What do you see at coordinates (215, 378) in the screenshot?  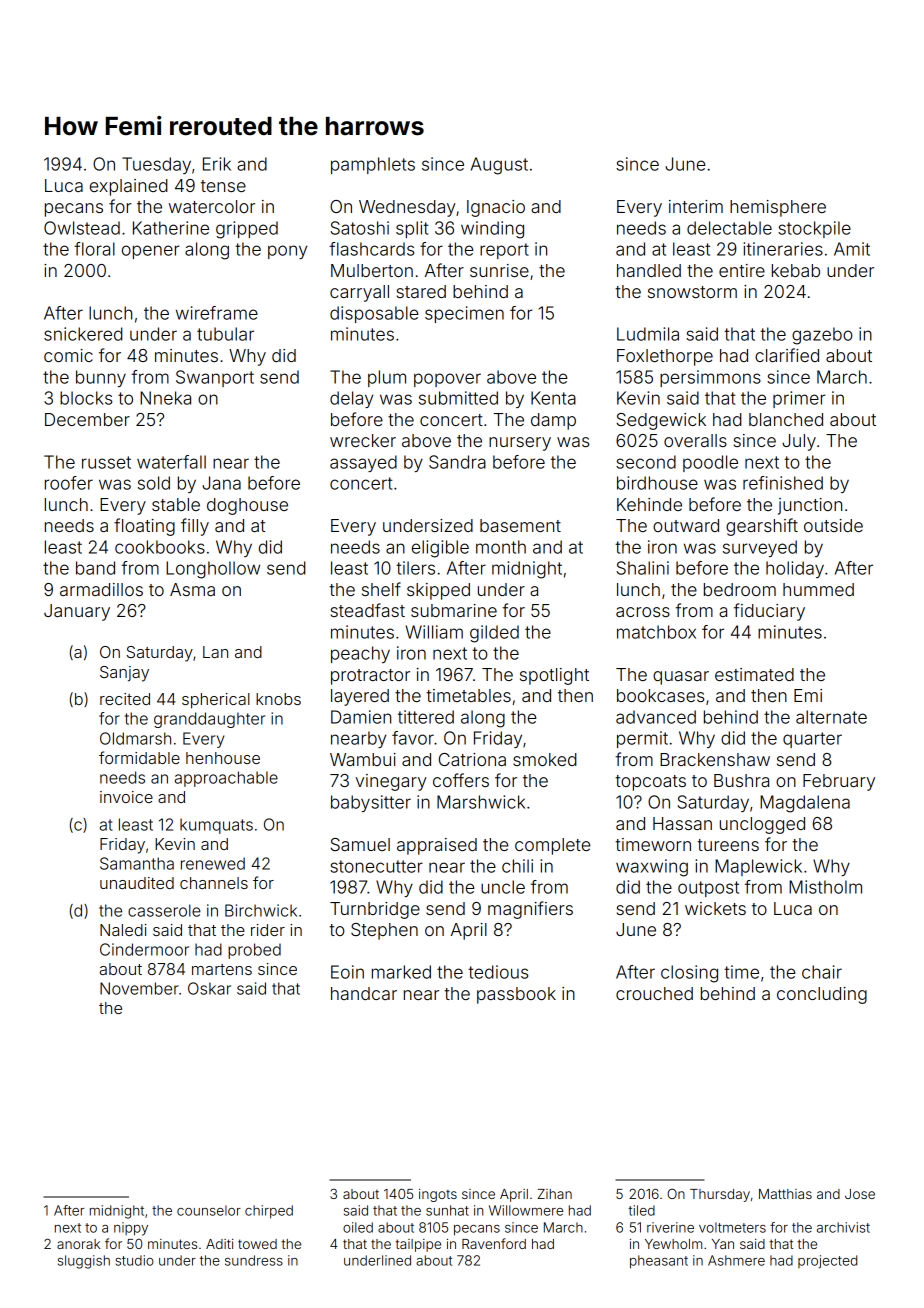 I see `Swanport` at bounding box center [215, 378].
